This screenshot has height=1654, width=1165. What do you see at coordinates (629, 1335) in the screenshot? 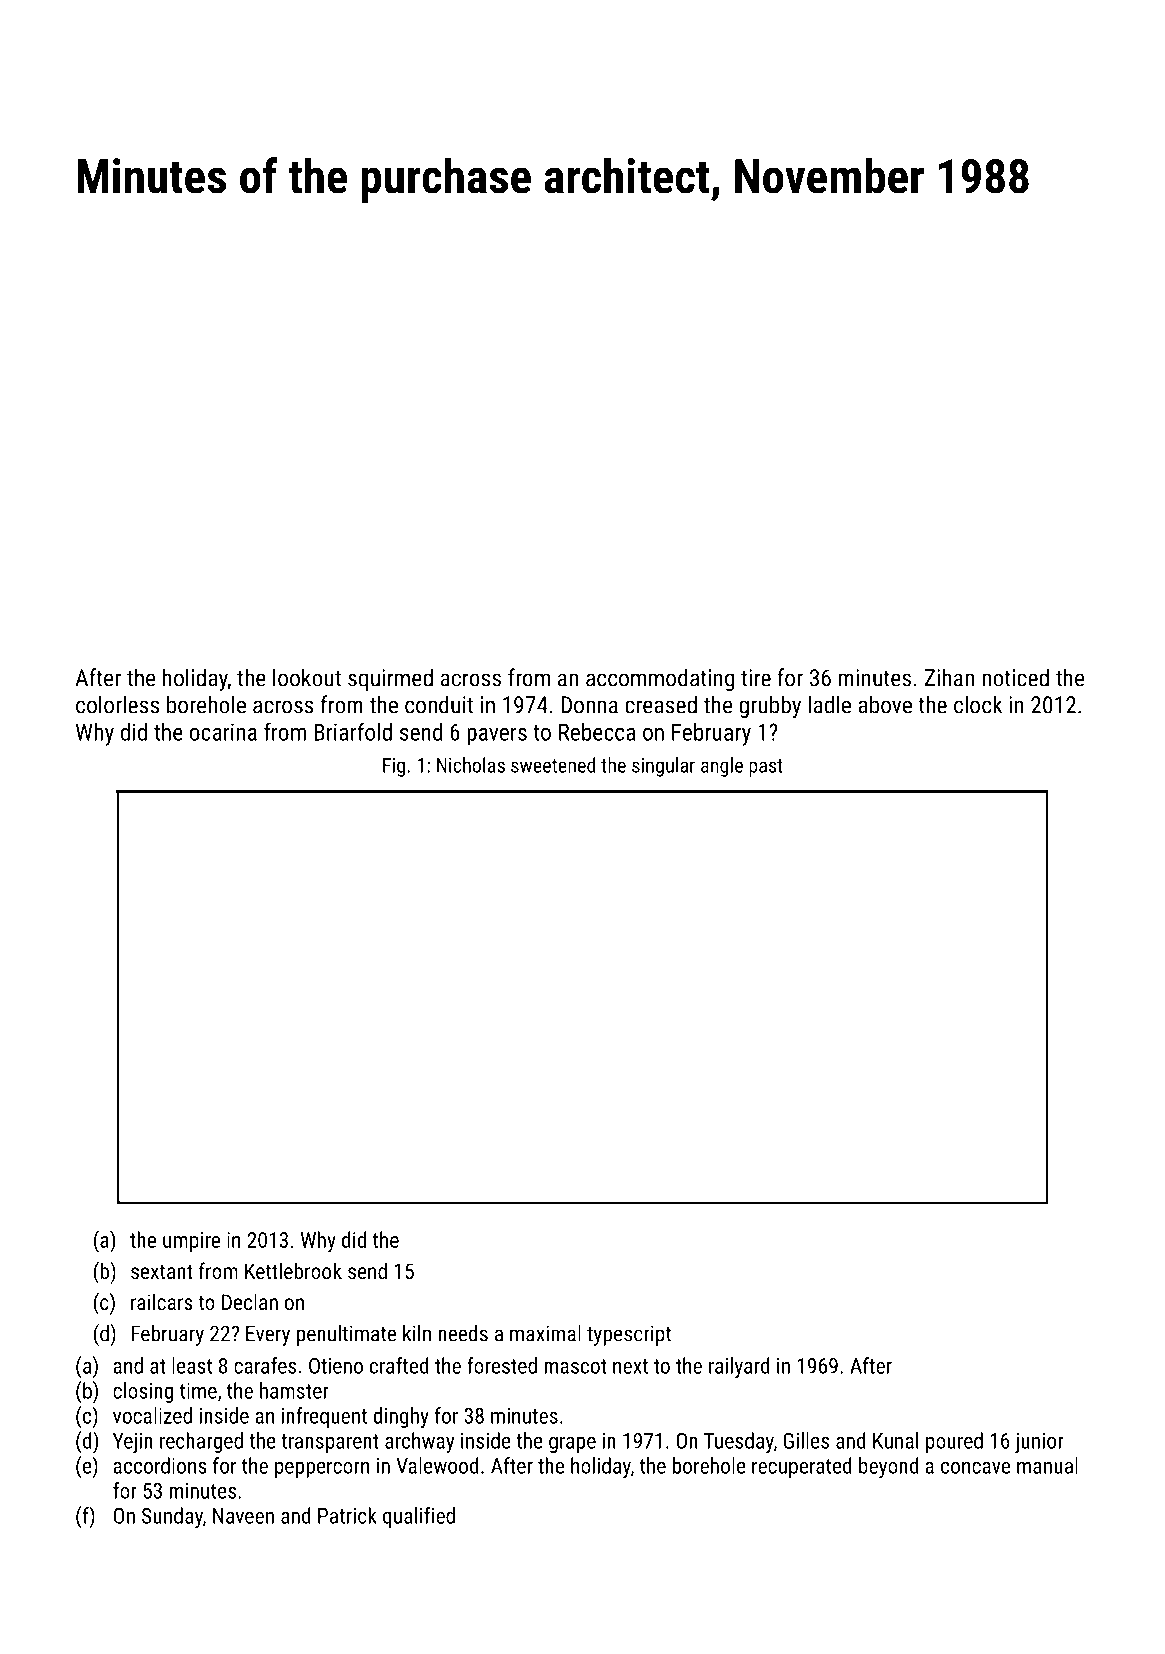
I see `typescript` at bounding box center [629, 1335].
